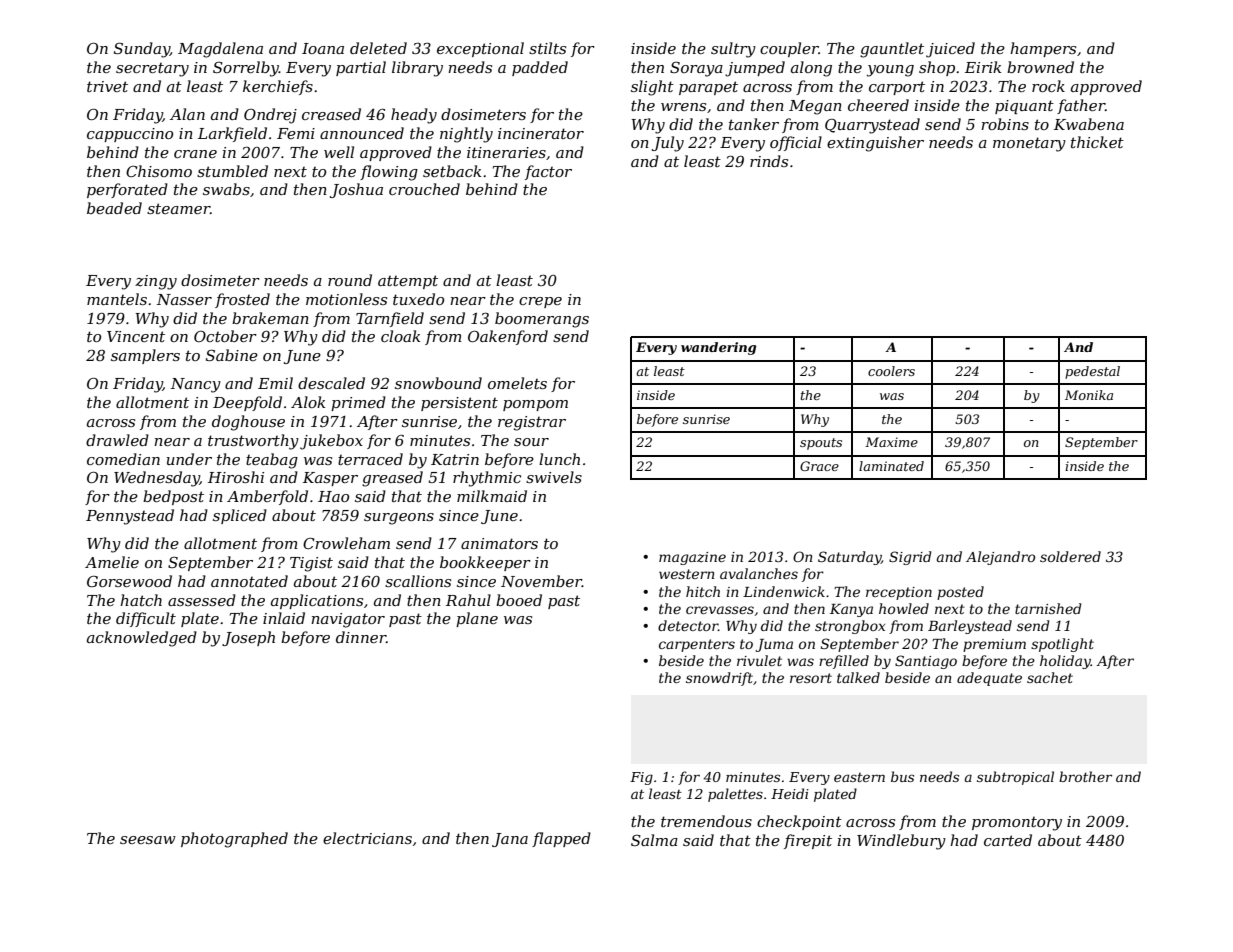 The height and width of the screenshot is (952, 1233). I want to click on sultry, so click(733, 50).
